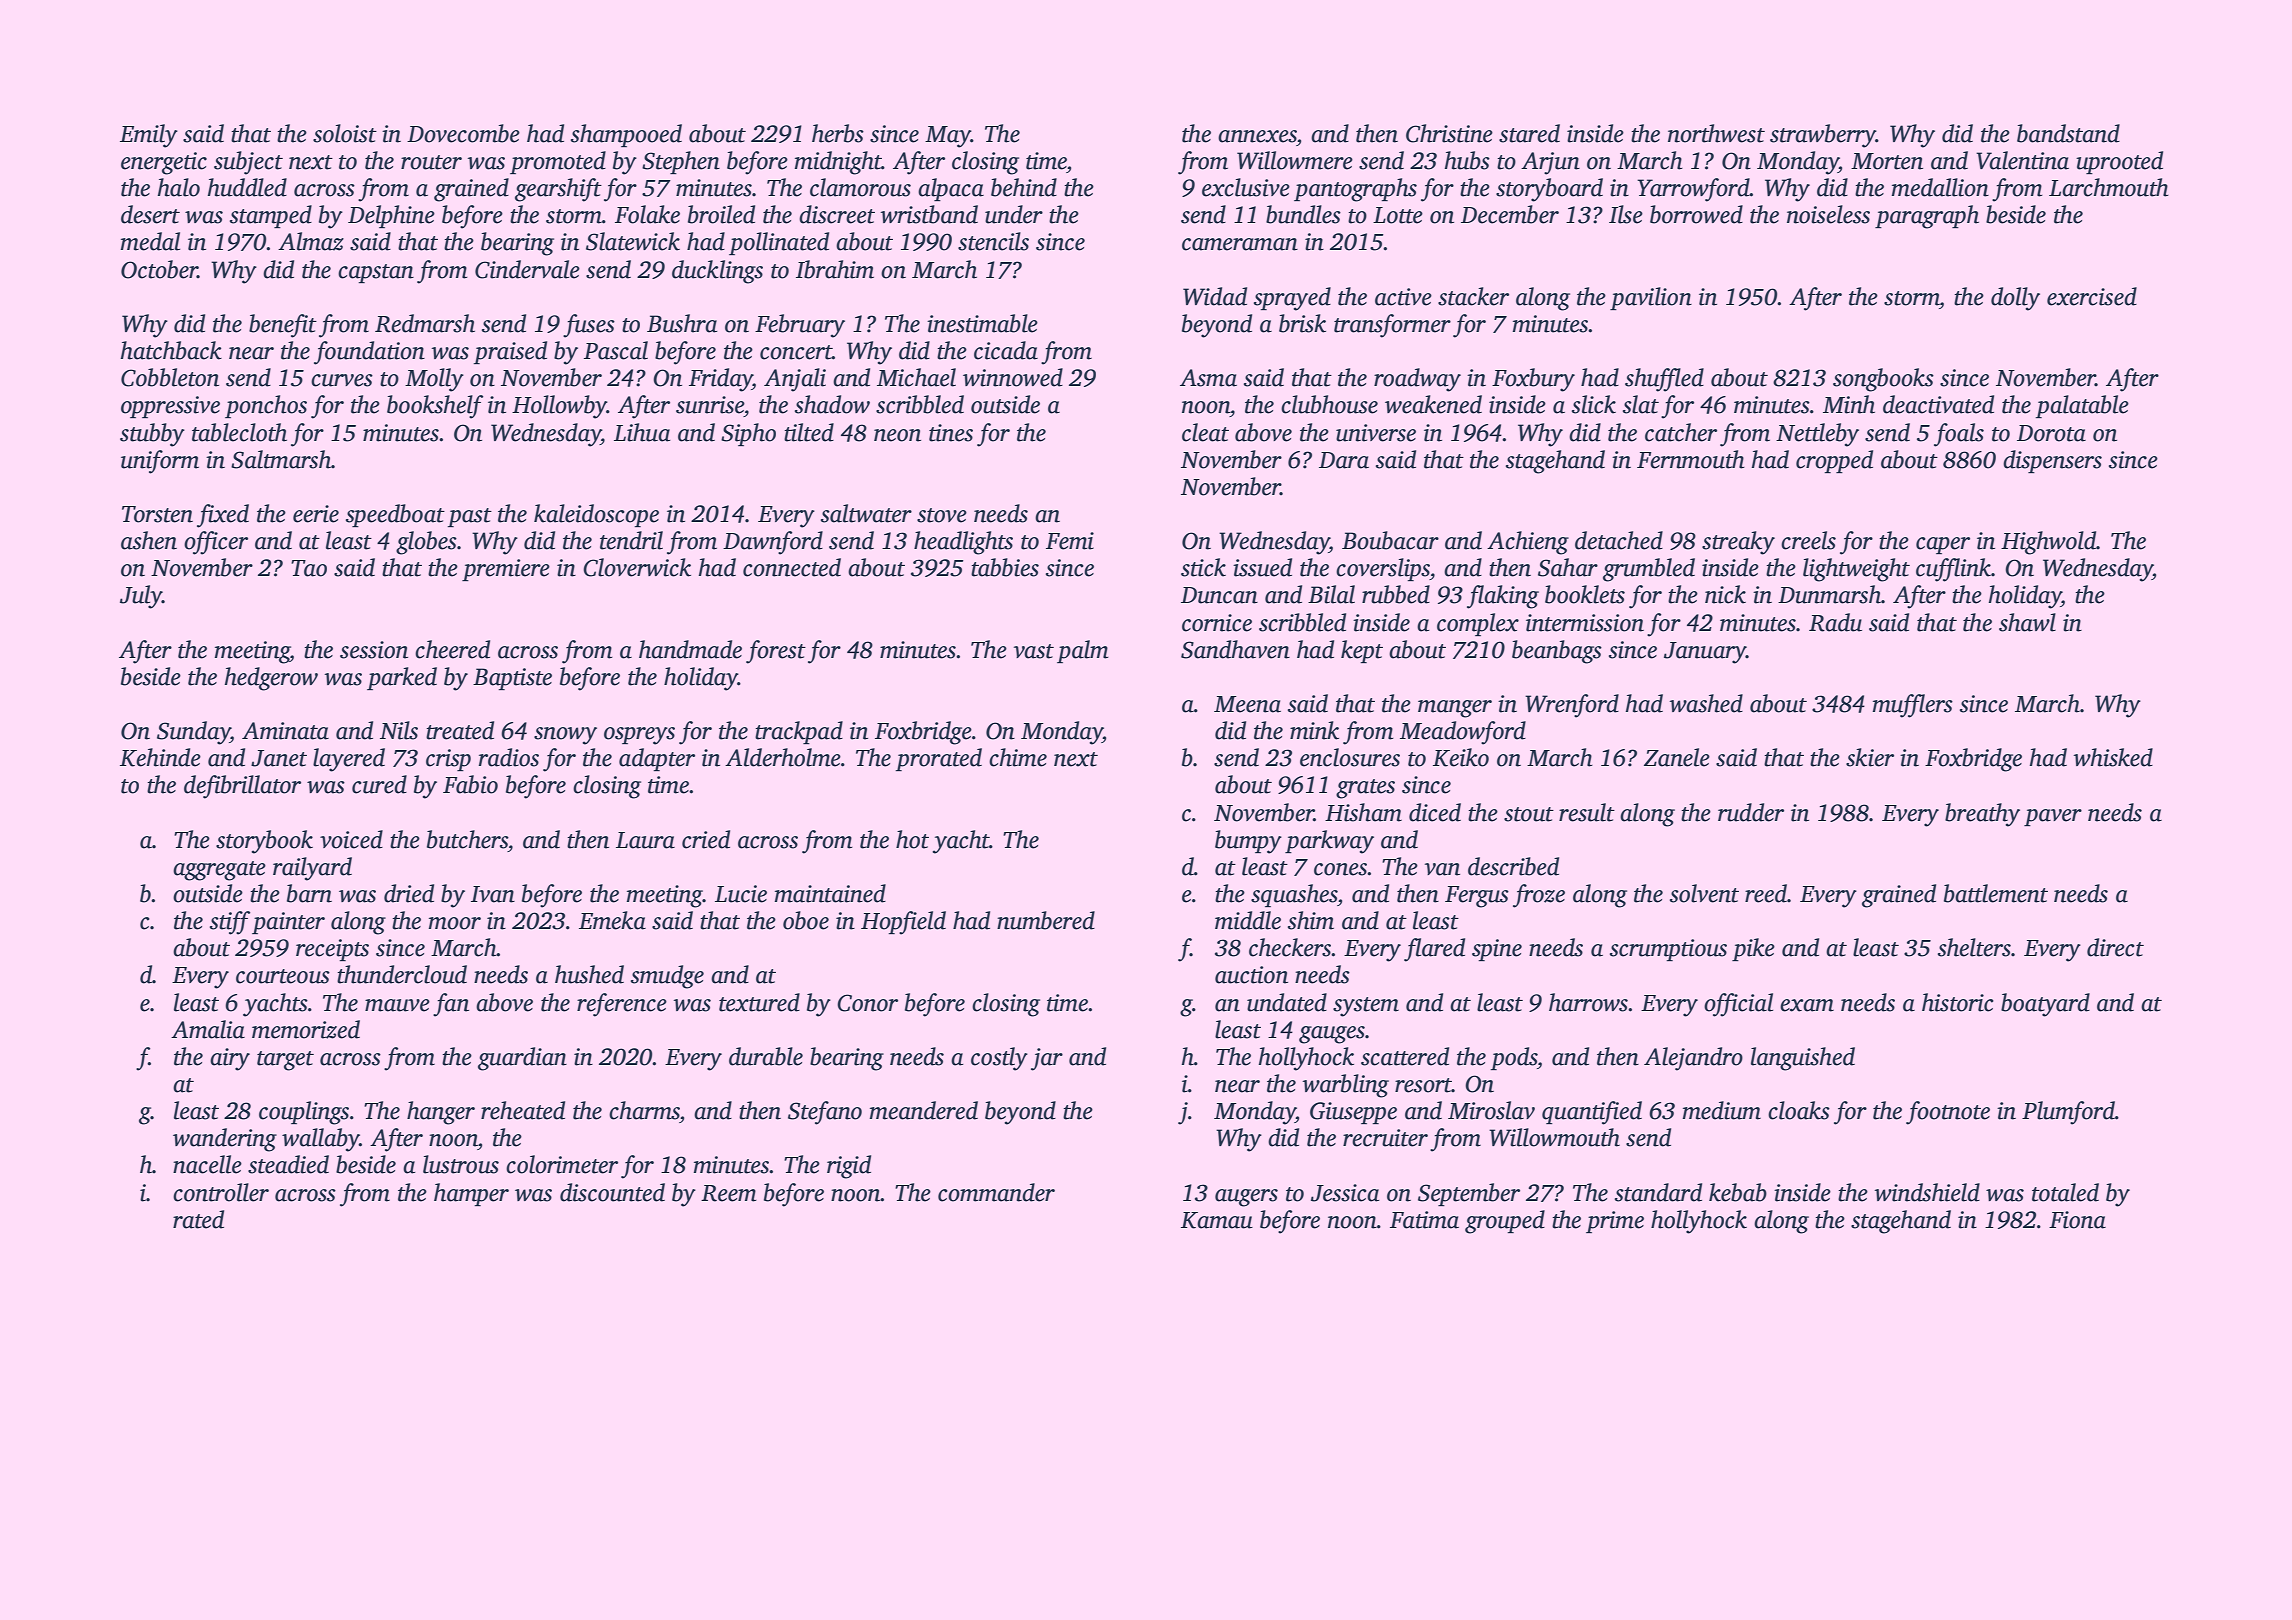 The width and height of the page is (2292, 1620). What do you see at coordinates (1835, 622) in the page?
I see `Radu` at bounding box center [1835, 622].
